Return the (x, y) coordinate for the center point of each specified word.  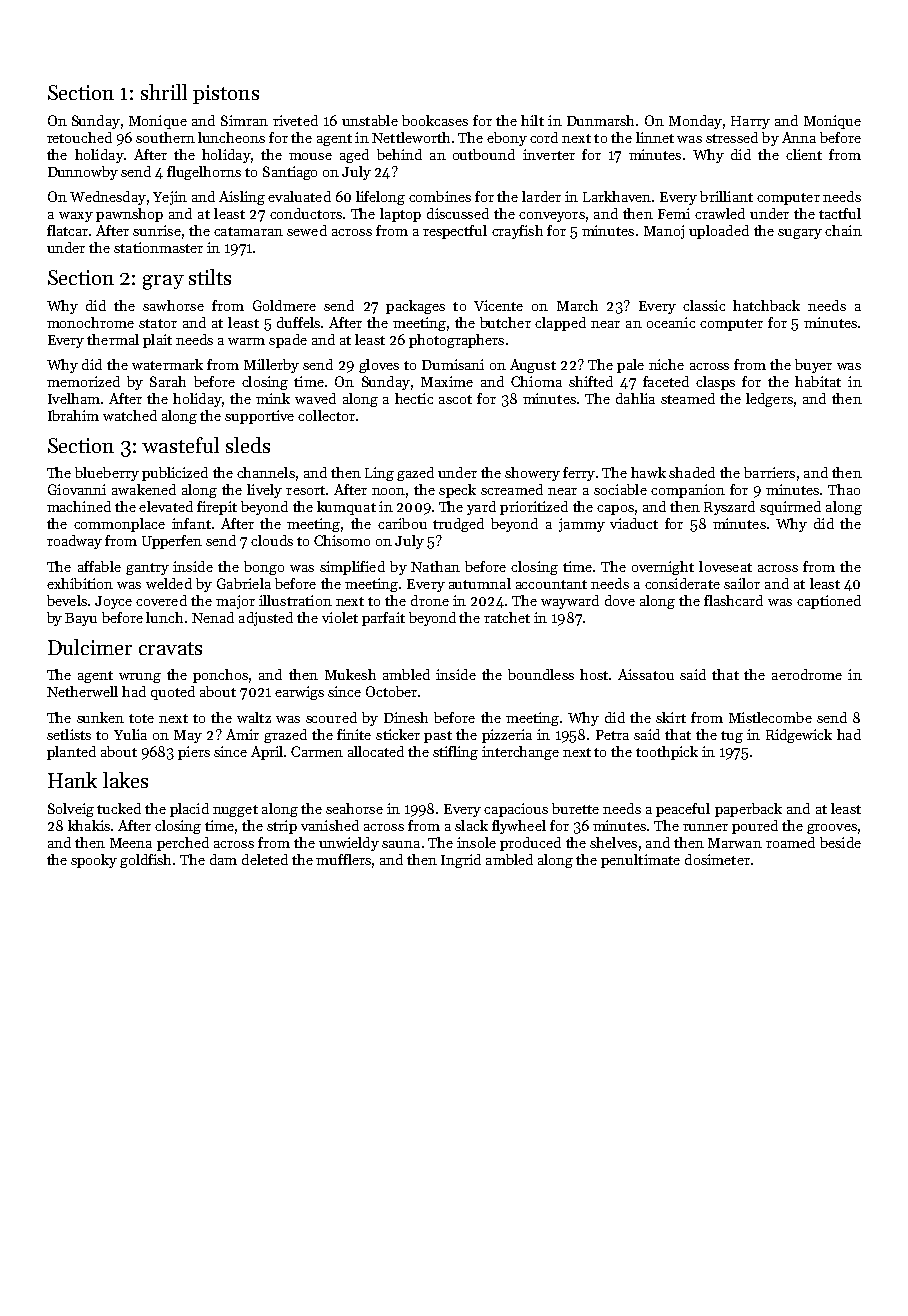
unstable (370, 120)
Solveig (71, 810)
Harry (750, 122)
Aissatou (646, 674)
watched (130, 415)
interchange (520, 753)
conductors (306, 213)
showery (532, 474)
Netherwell (82, 691)
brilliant (726, 196)
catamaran (248, 231)
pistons (226, 94)
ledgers (769, 400)
